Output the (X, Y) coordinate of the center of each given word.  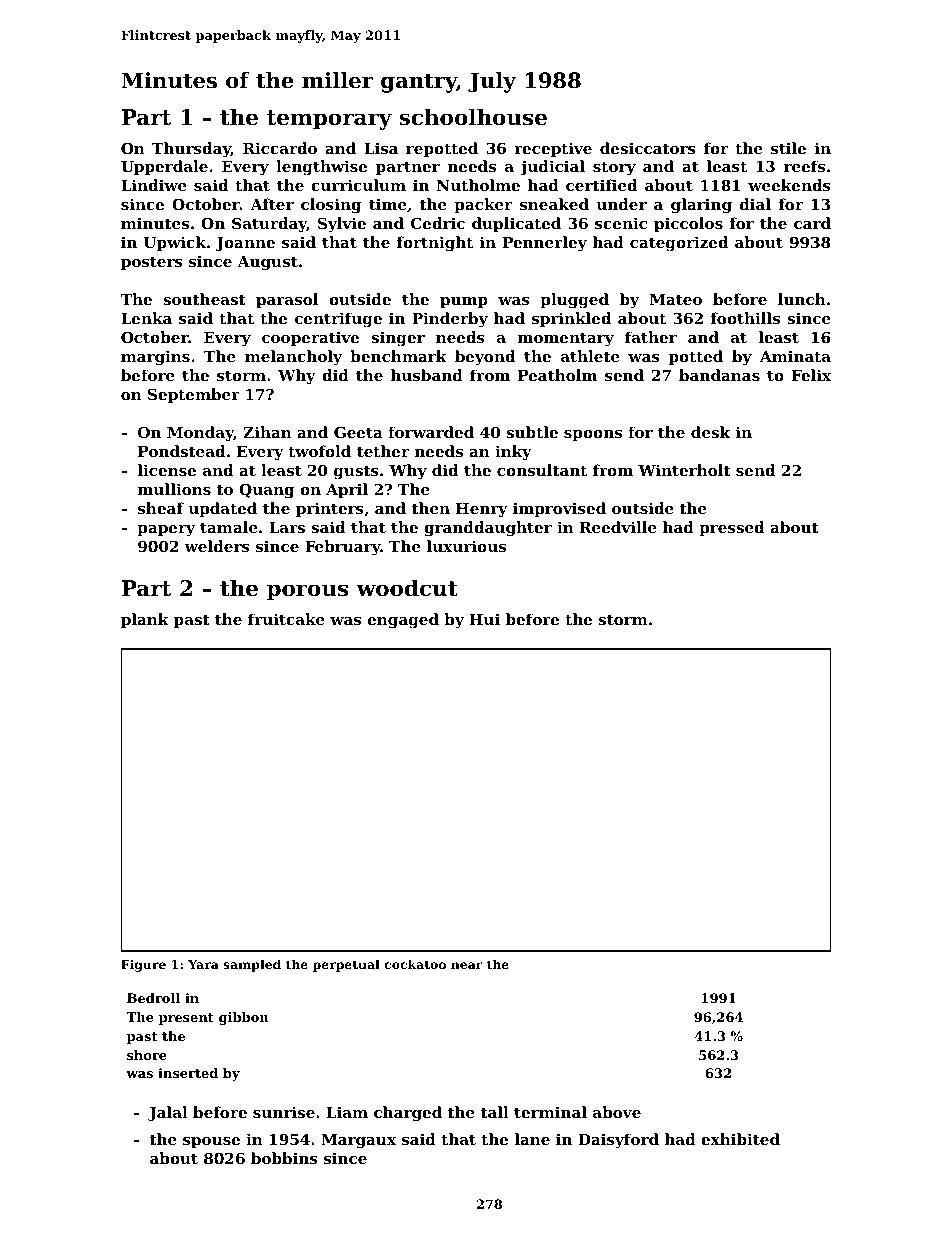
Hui (484, 619)
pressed (731, 528)
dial (755, 204)
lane (532, 1139)
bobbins (284, 1158)
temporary (329, 120)
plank (145, 620)
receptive (553, 149)
